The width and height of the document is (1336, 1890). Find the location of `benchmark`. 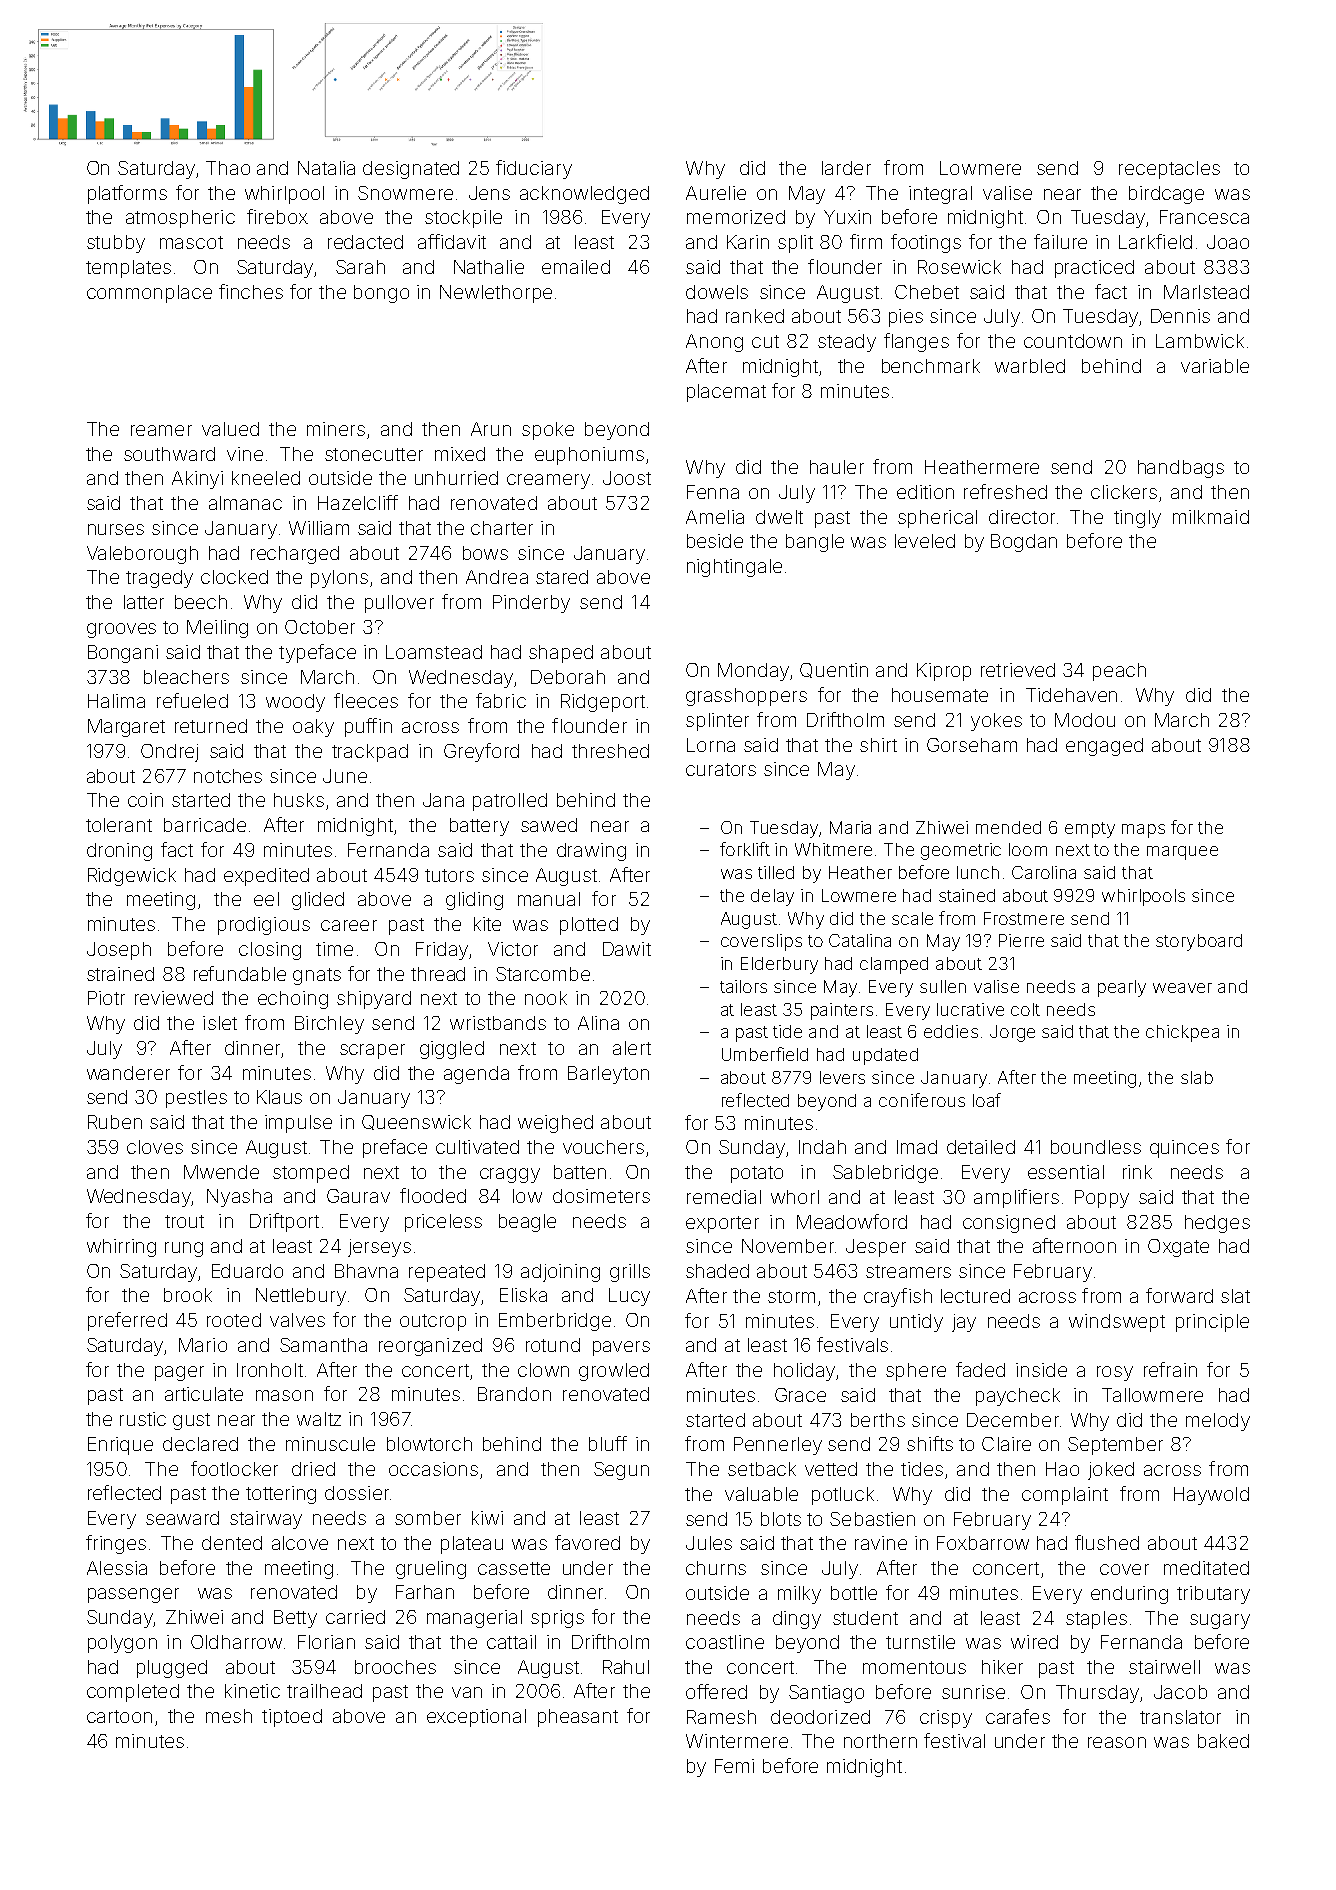

benchmark is located at coordinates (931, 366).
